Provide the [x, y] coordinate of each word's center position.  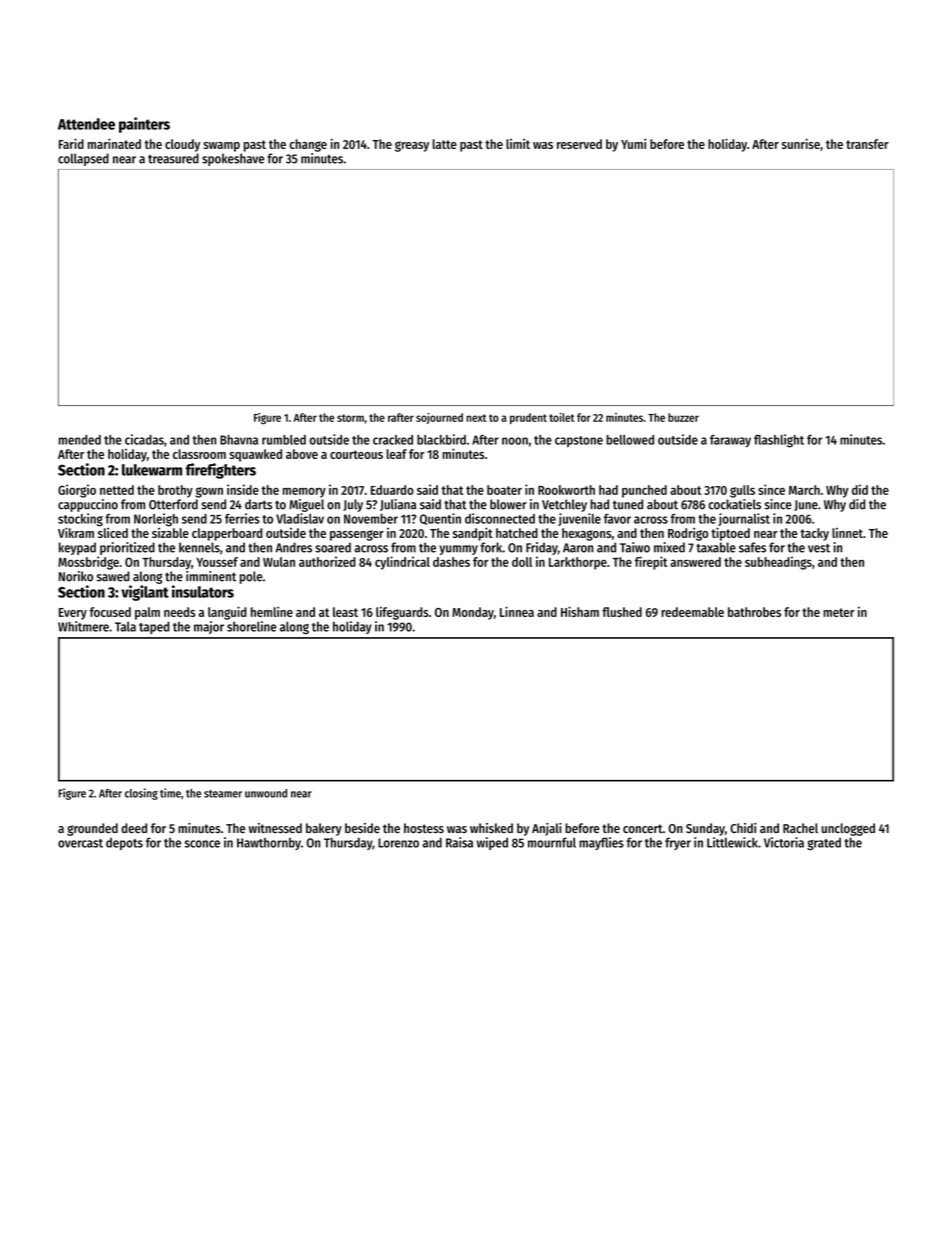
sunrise [801, 143]
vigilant [145, 593]
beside [362, 828]
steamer [223, 794]
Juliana [398, 505]
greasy [412, 146]
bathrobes [754, 612]
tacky [814, 534]
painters [144, 125]
